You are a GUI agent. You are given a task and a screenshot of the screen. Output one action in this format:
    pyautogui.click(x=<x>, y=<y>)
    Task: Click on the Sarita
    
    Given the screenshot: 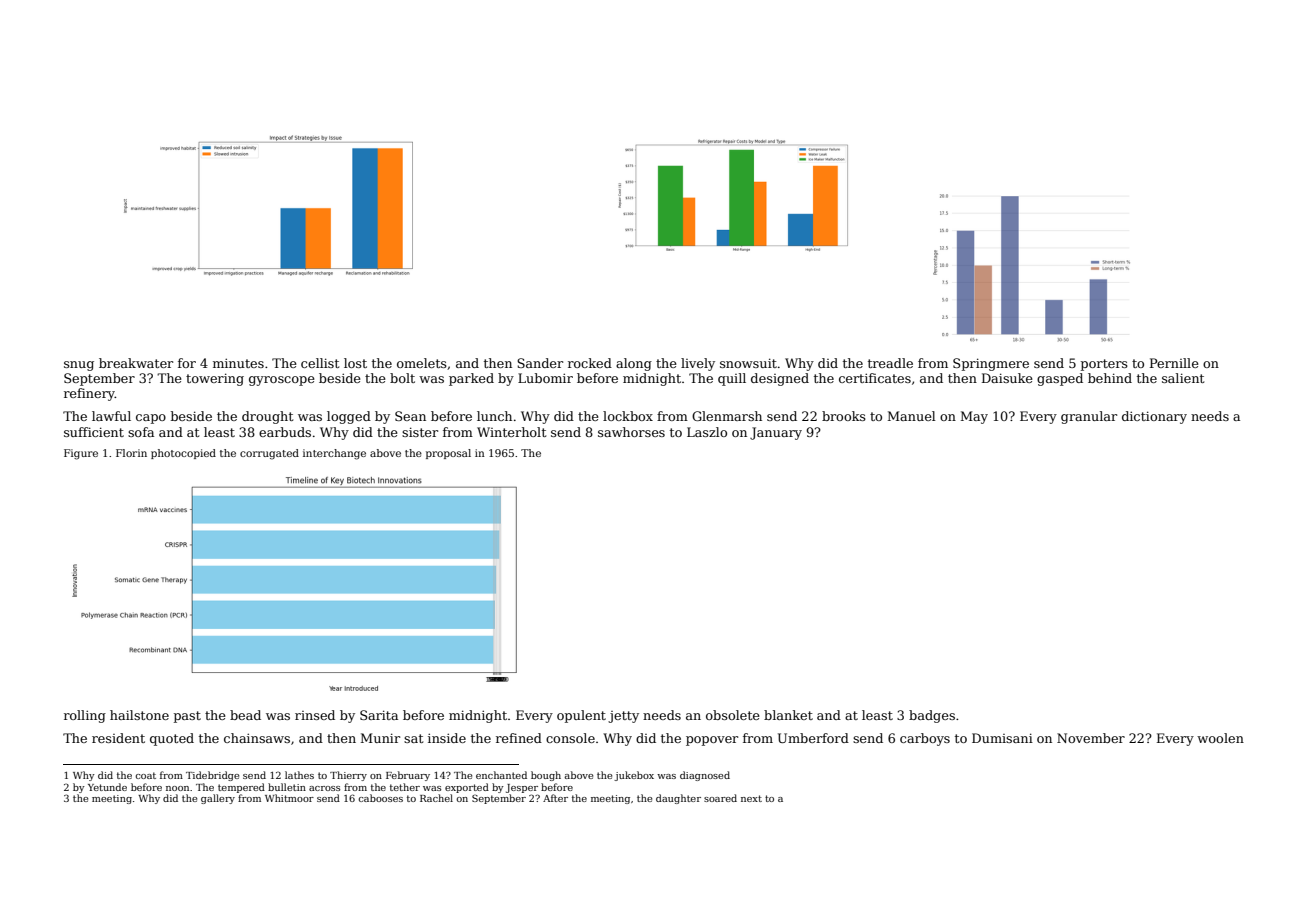 What is the action you would take?
    pyautogui.click(x=379, y=715)
